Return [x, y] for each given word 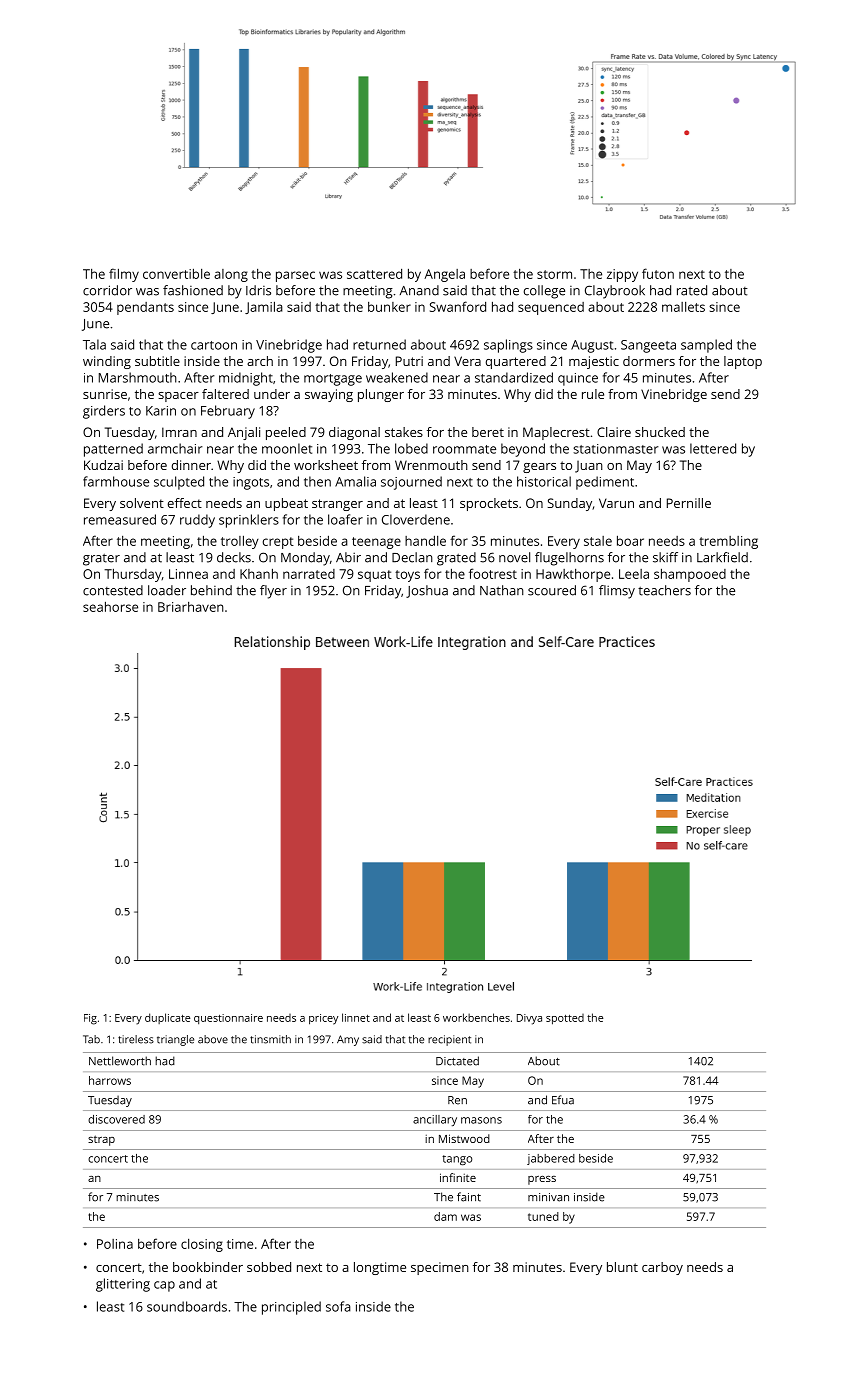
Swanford [458, 306]
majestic [594, 362]
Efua [563, 1100]
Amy [348, 1040]
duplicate [167, 1018]
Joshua [427, 591]
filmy [124, 275]
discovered [116, 1119]
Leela [634, 574]
